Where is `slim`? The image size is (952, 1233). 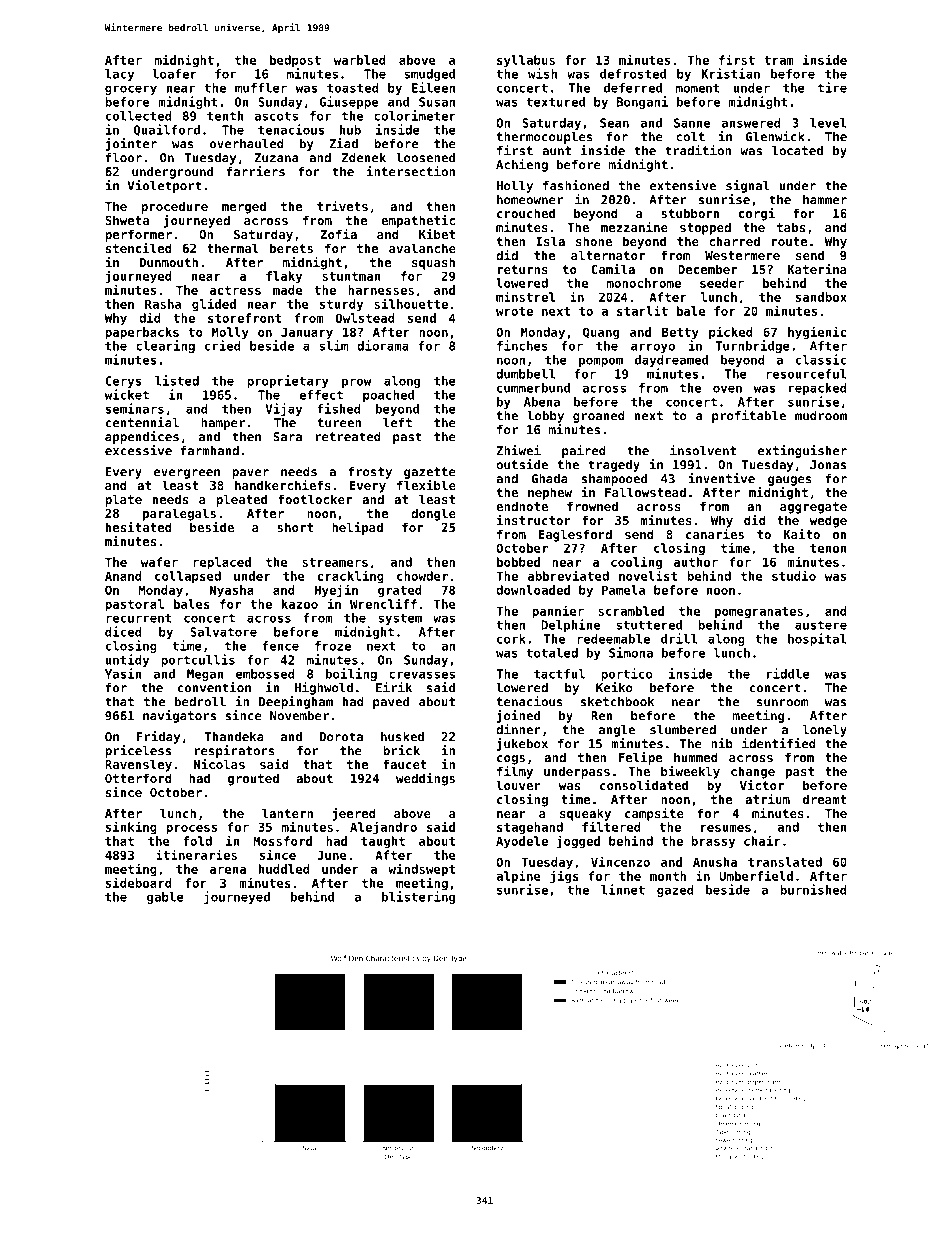 slim is located at coordinates (334, 345).
